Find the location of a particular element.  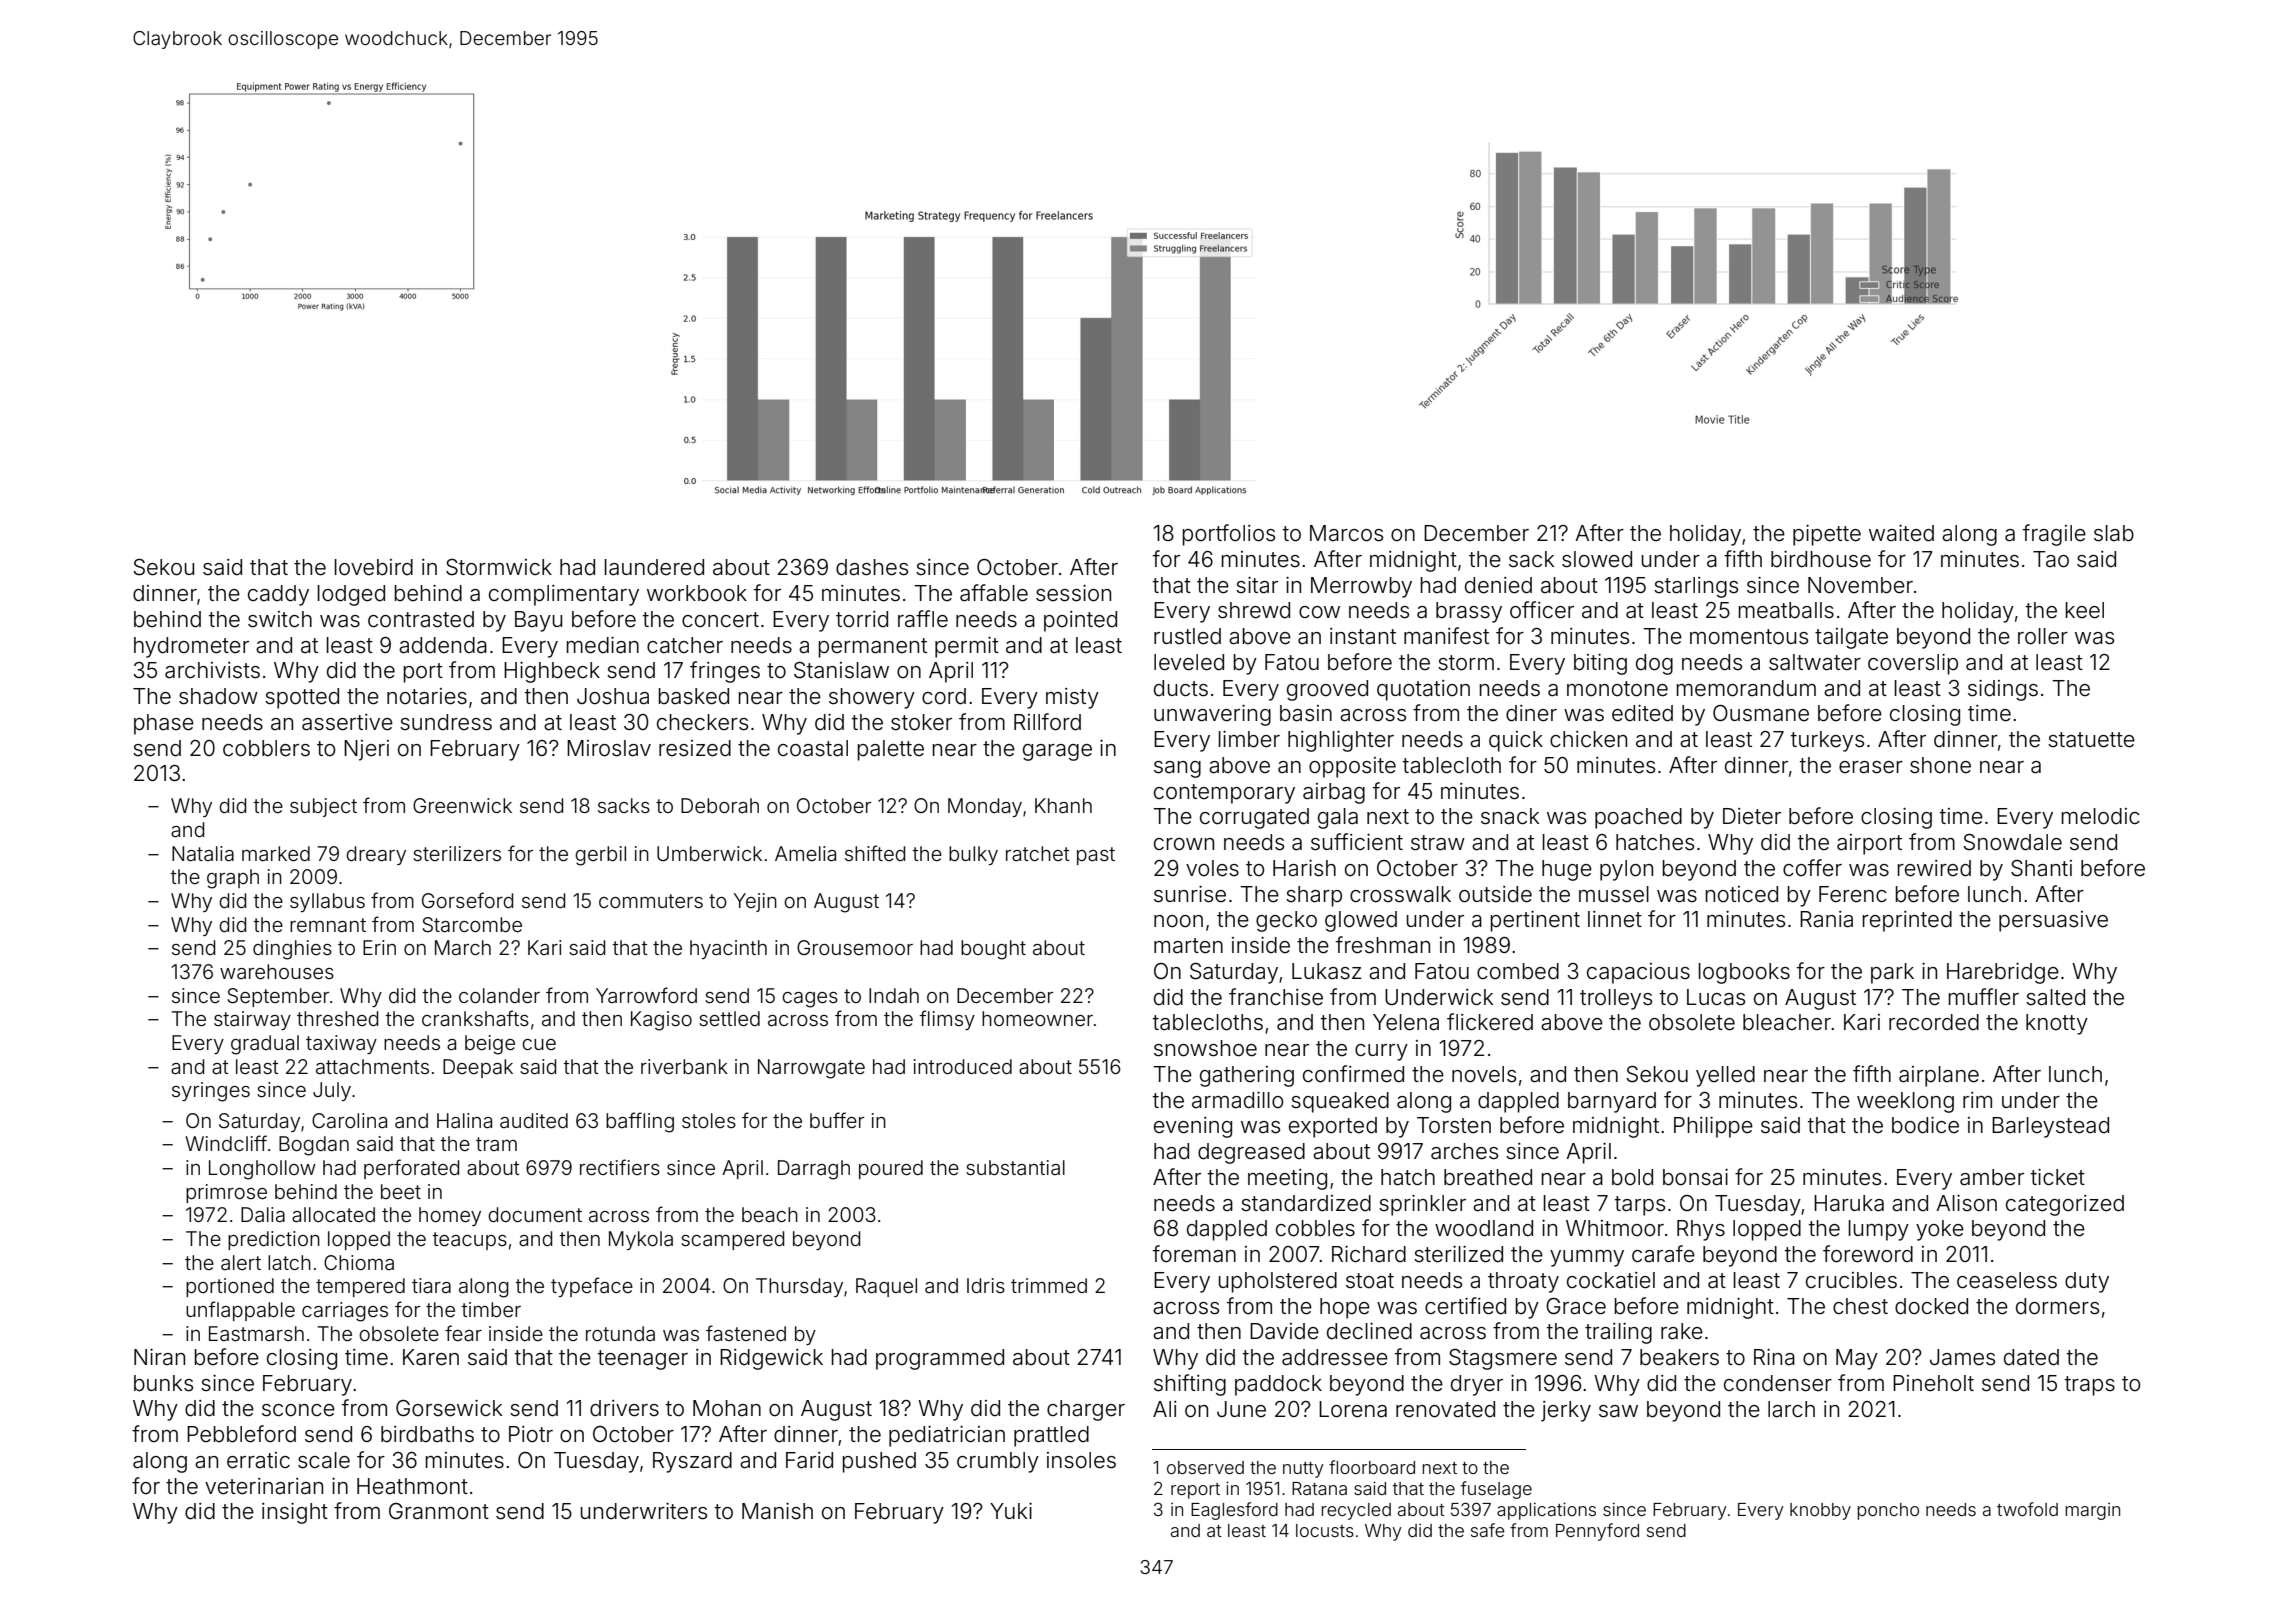

hydrometer is located at coordinates (191, 647).
